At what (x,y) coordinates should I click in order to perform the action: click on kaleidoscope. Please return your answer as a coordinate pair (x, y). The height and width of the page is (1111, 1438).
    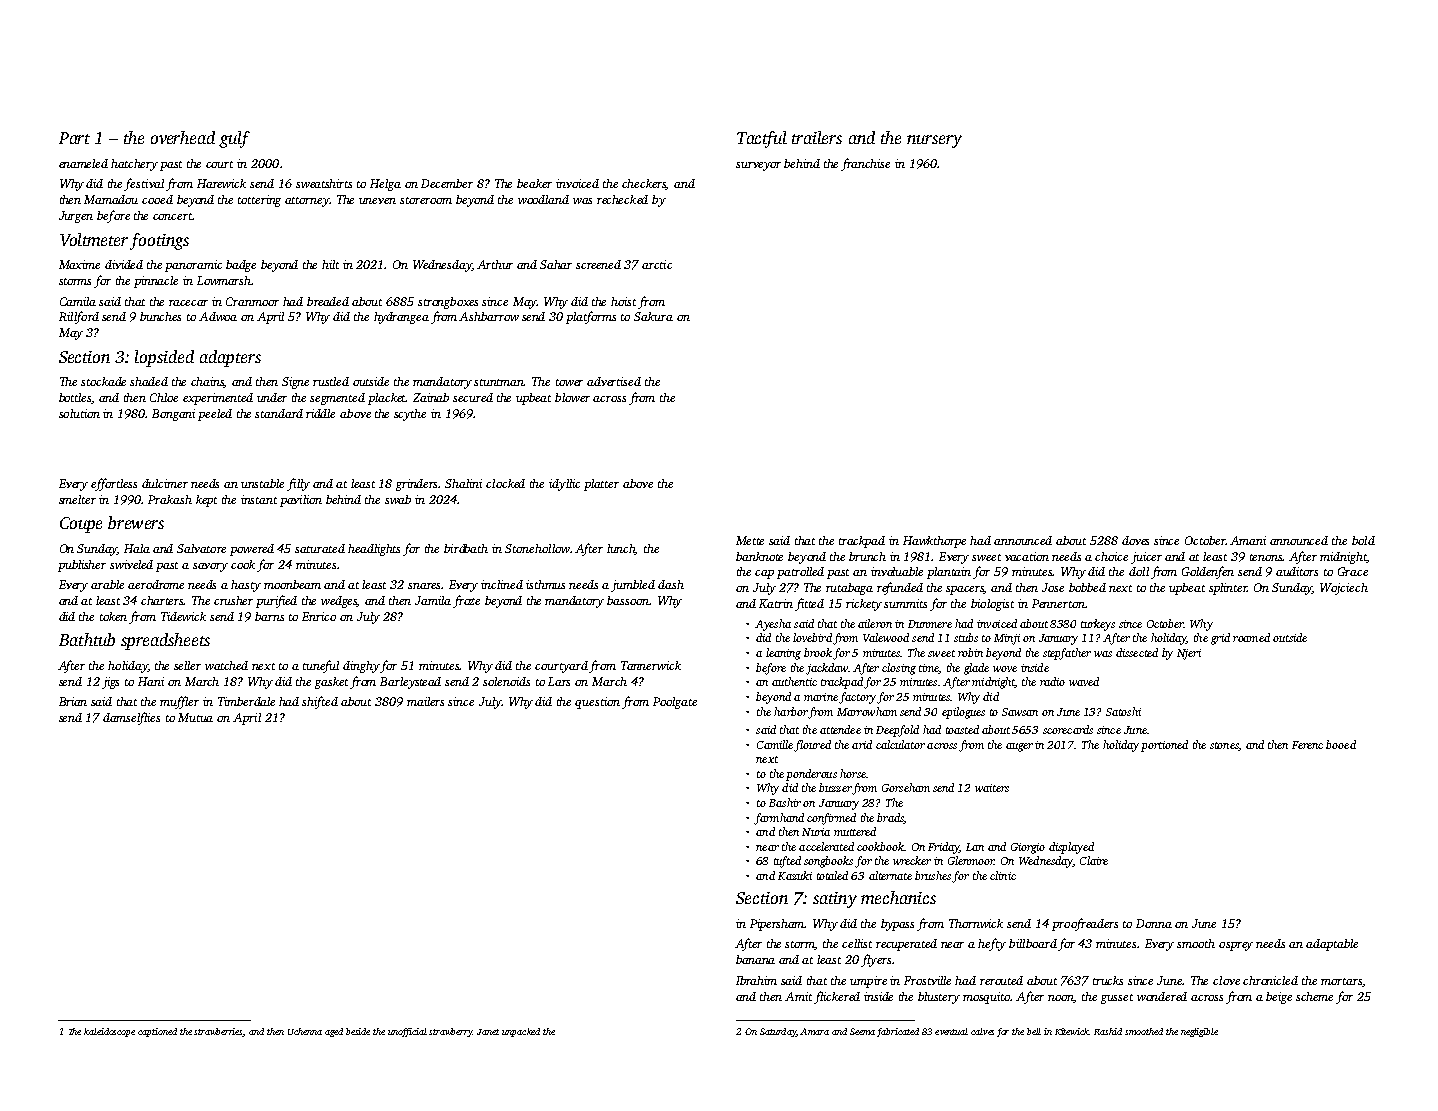
    Looking at the image, I should click on (109, 1032).
